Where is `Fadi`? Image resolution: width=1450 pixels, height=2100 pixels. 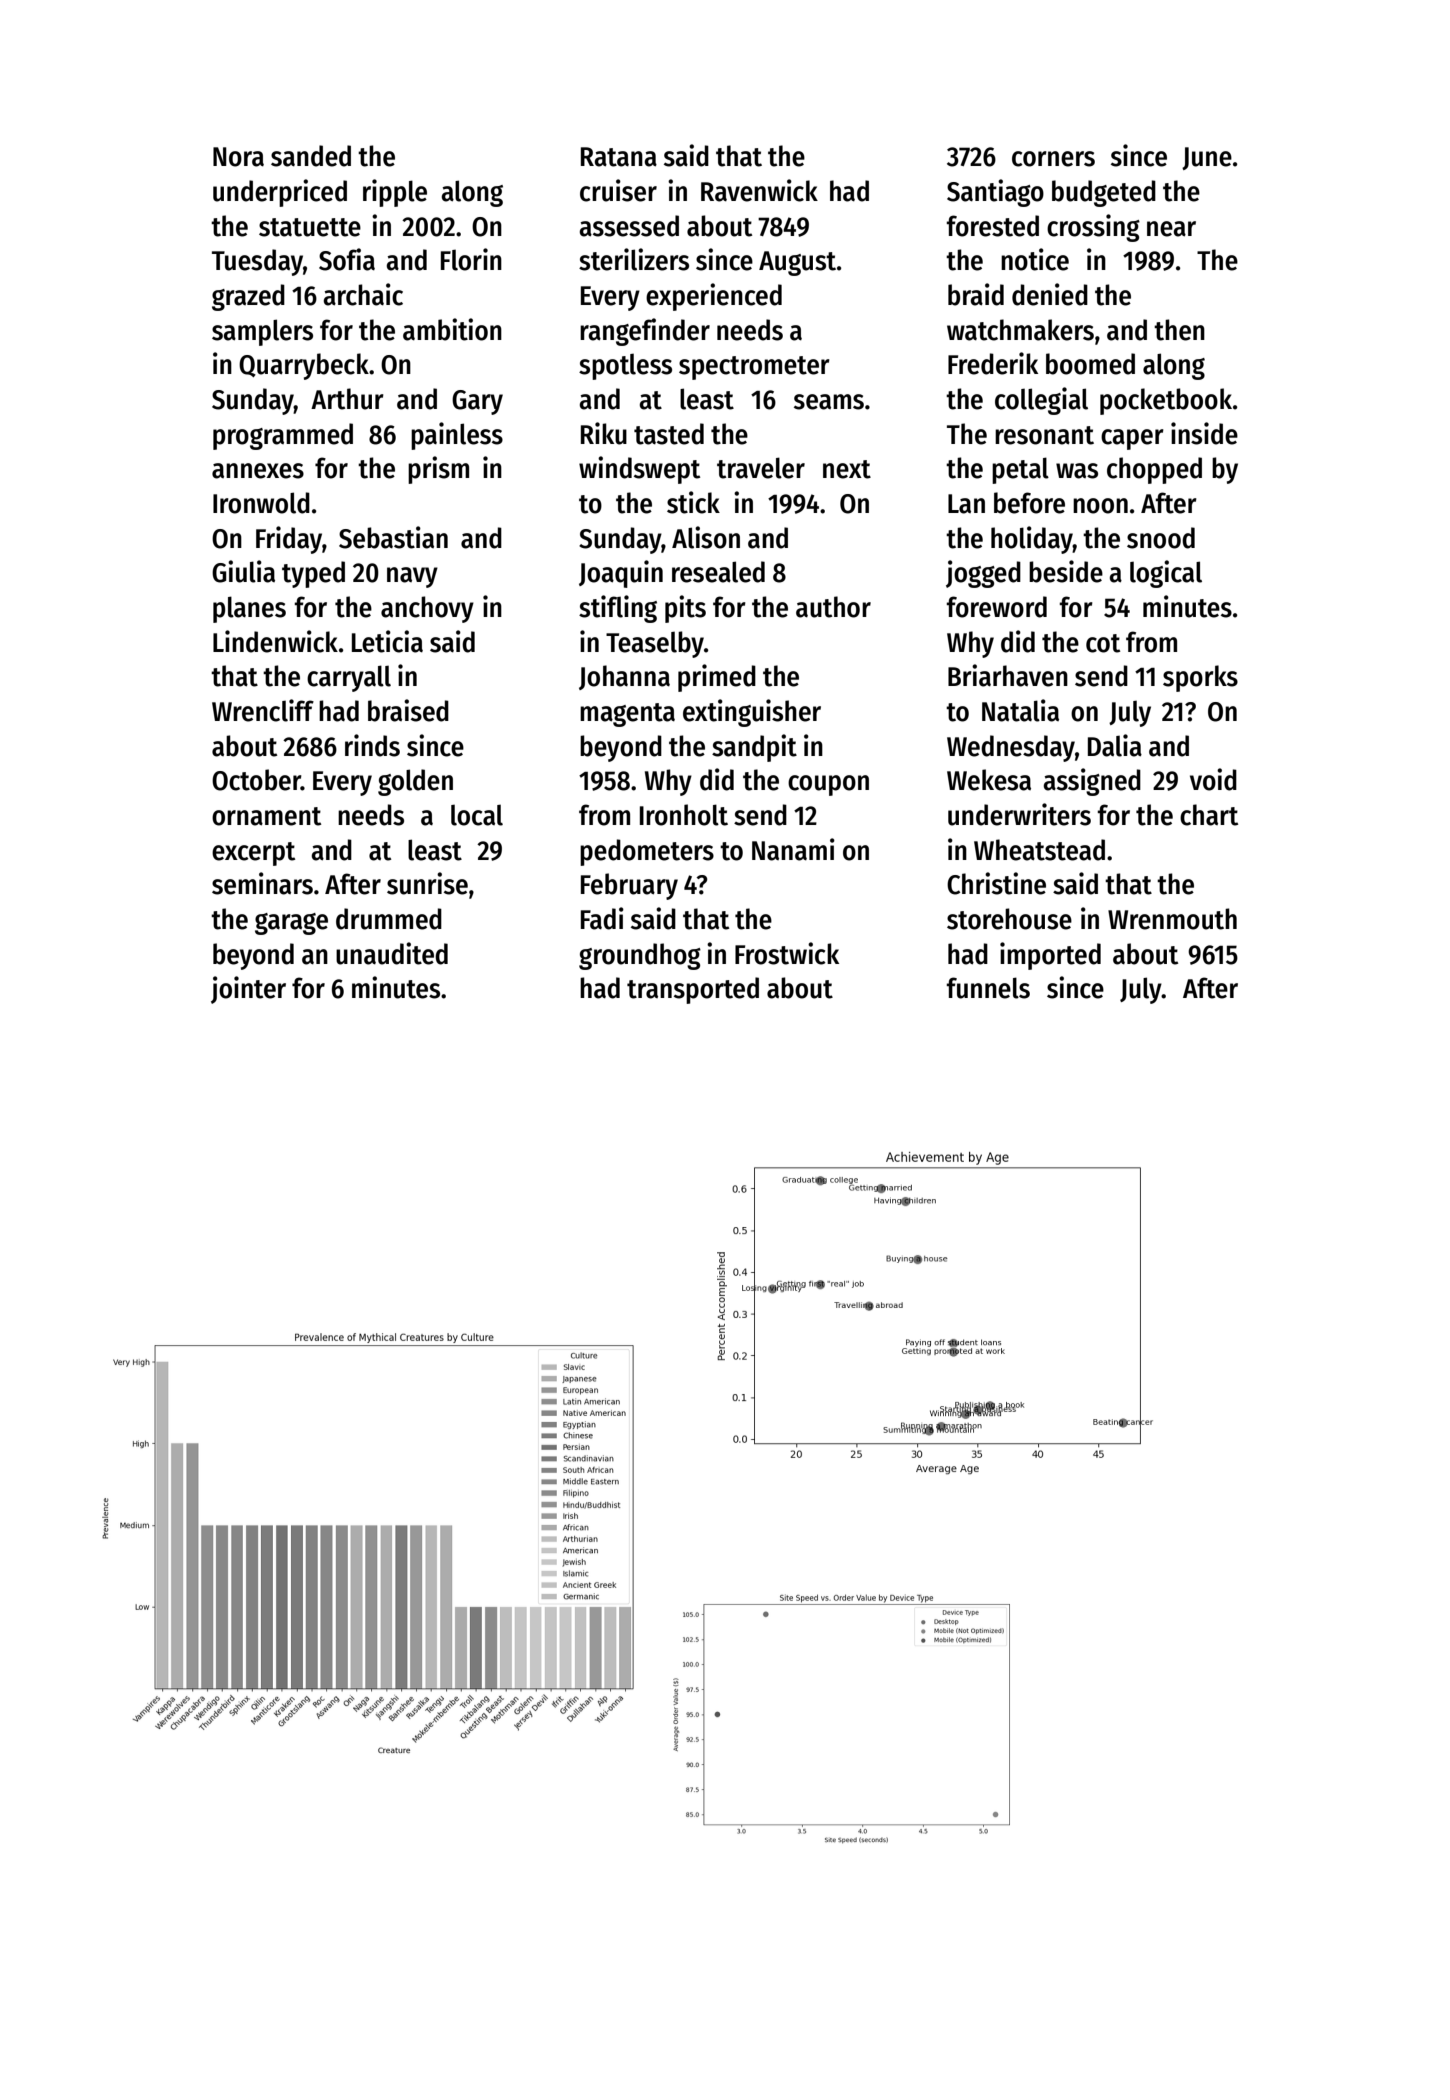
Fadi is located at coordinates (602, 918).
